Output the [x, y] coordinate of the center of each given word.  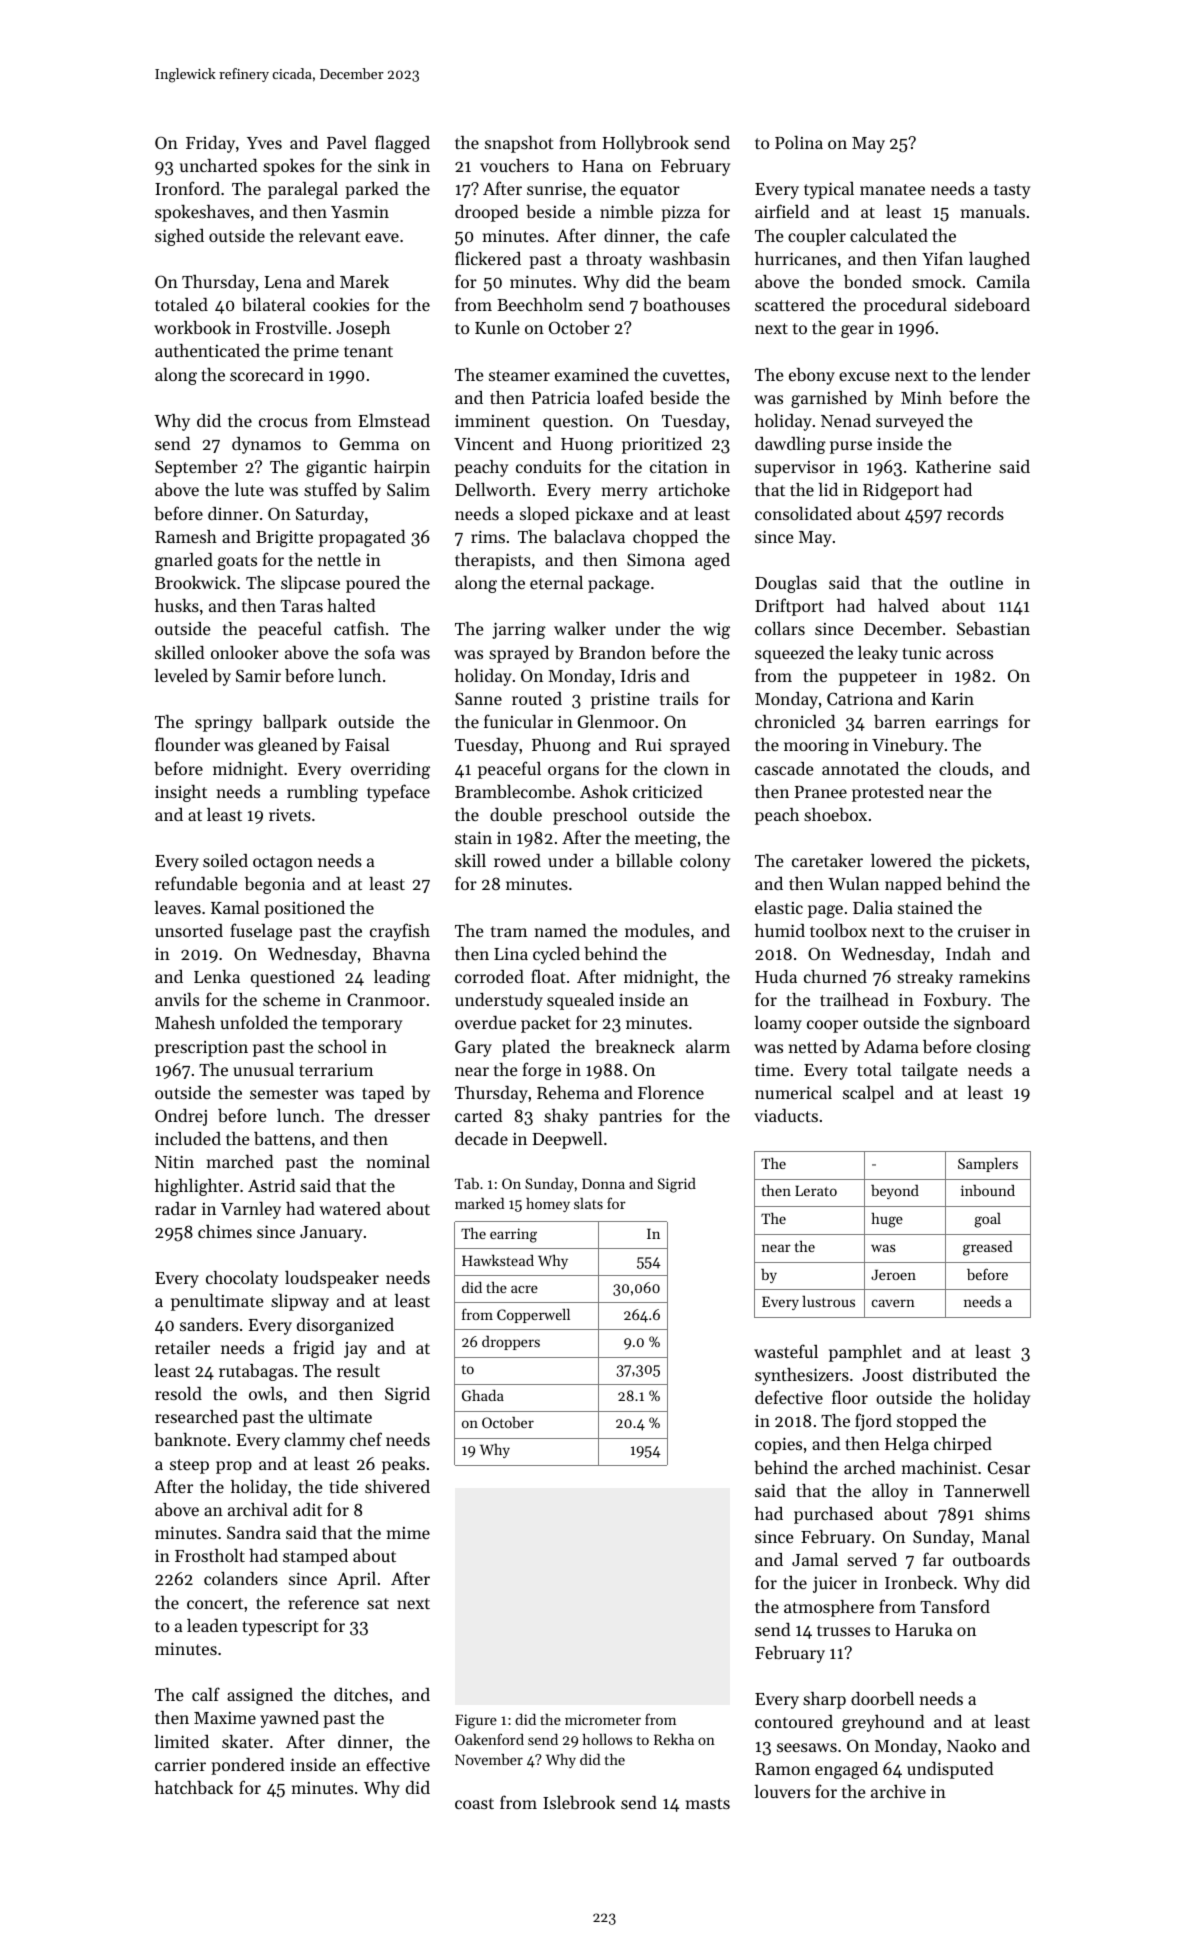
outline [976, 582]
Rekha [674, 1739]
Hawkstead [498, 1260]
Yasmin [360, 211]
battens [282, 1138]
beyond [895, 1192]
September [196, 468]
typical [829, 190]
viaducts [786, 1115]
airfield [782, 211]
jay [355, 1350]
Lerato [816, 1190]
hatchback [194, 1787]
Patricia [561, 398]
